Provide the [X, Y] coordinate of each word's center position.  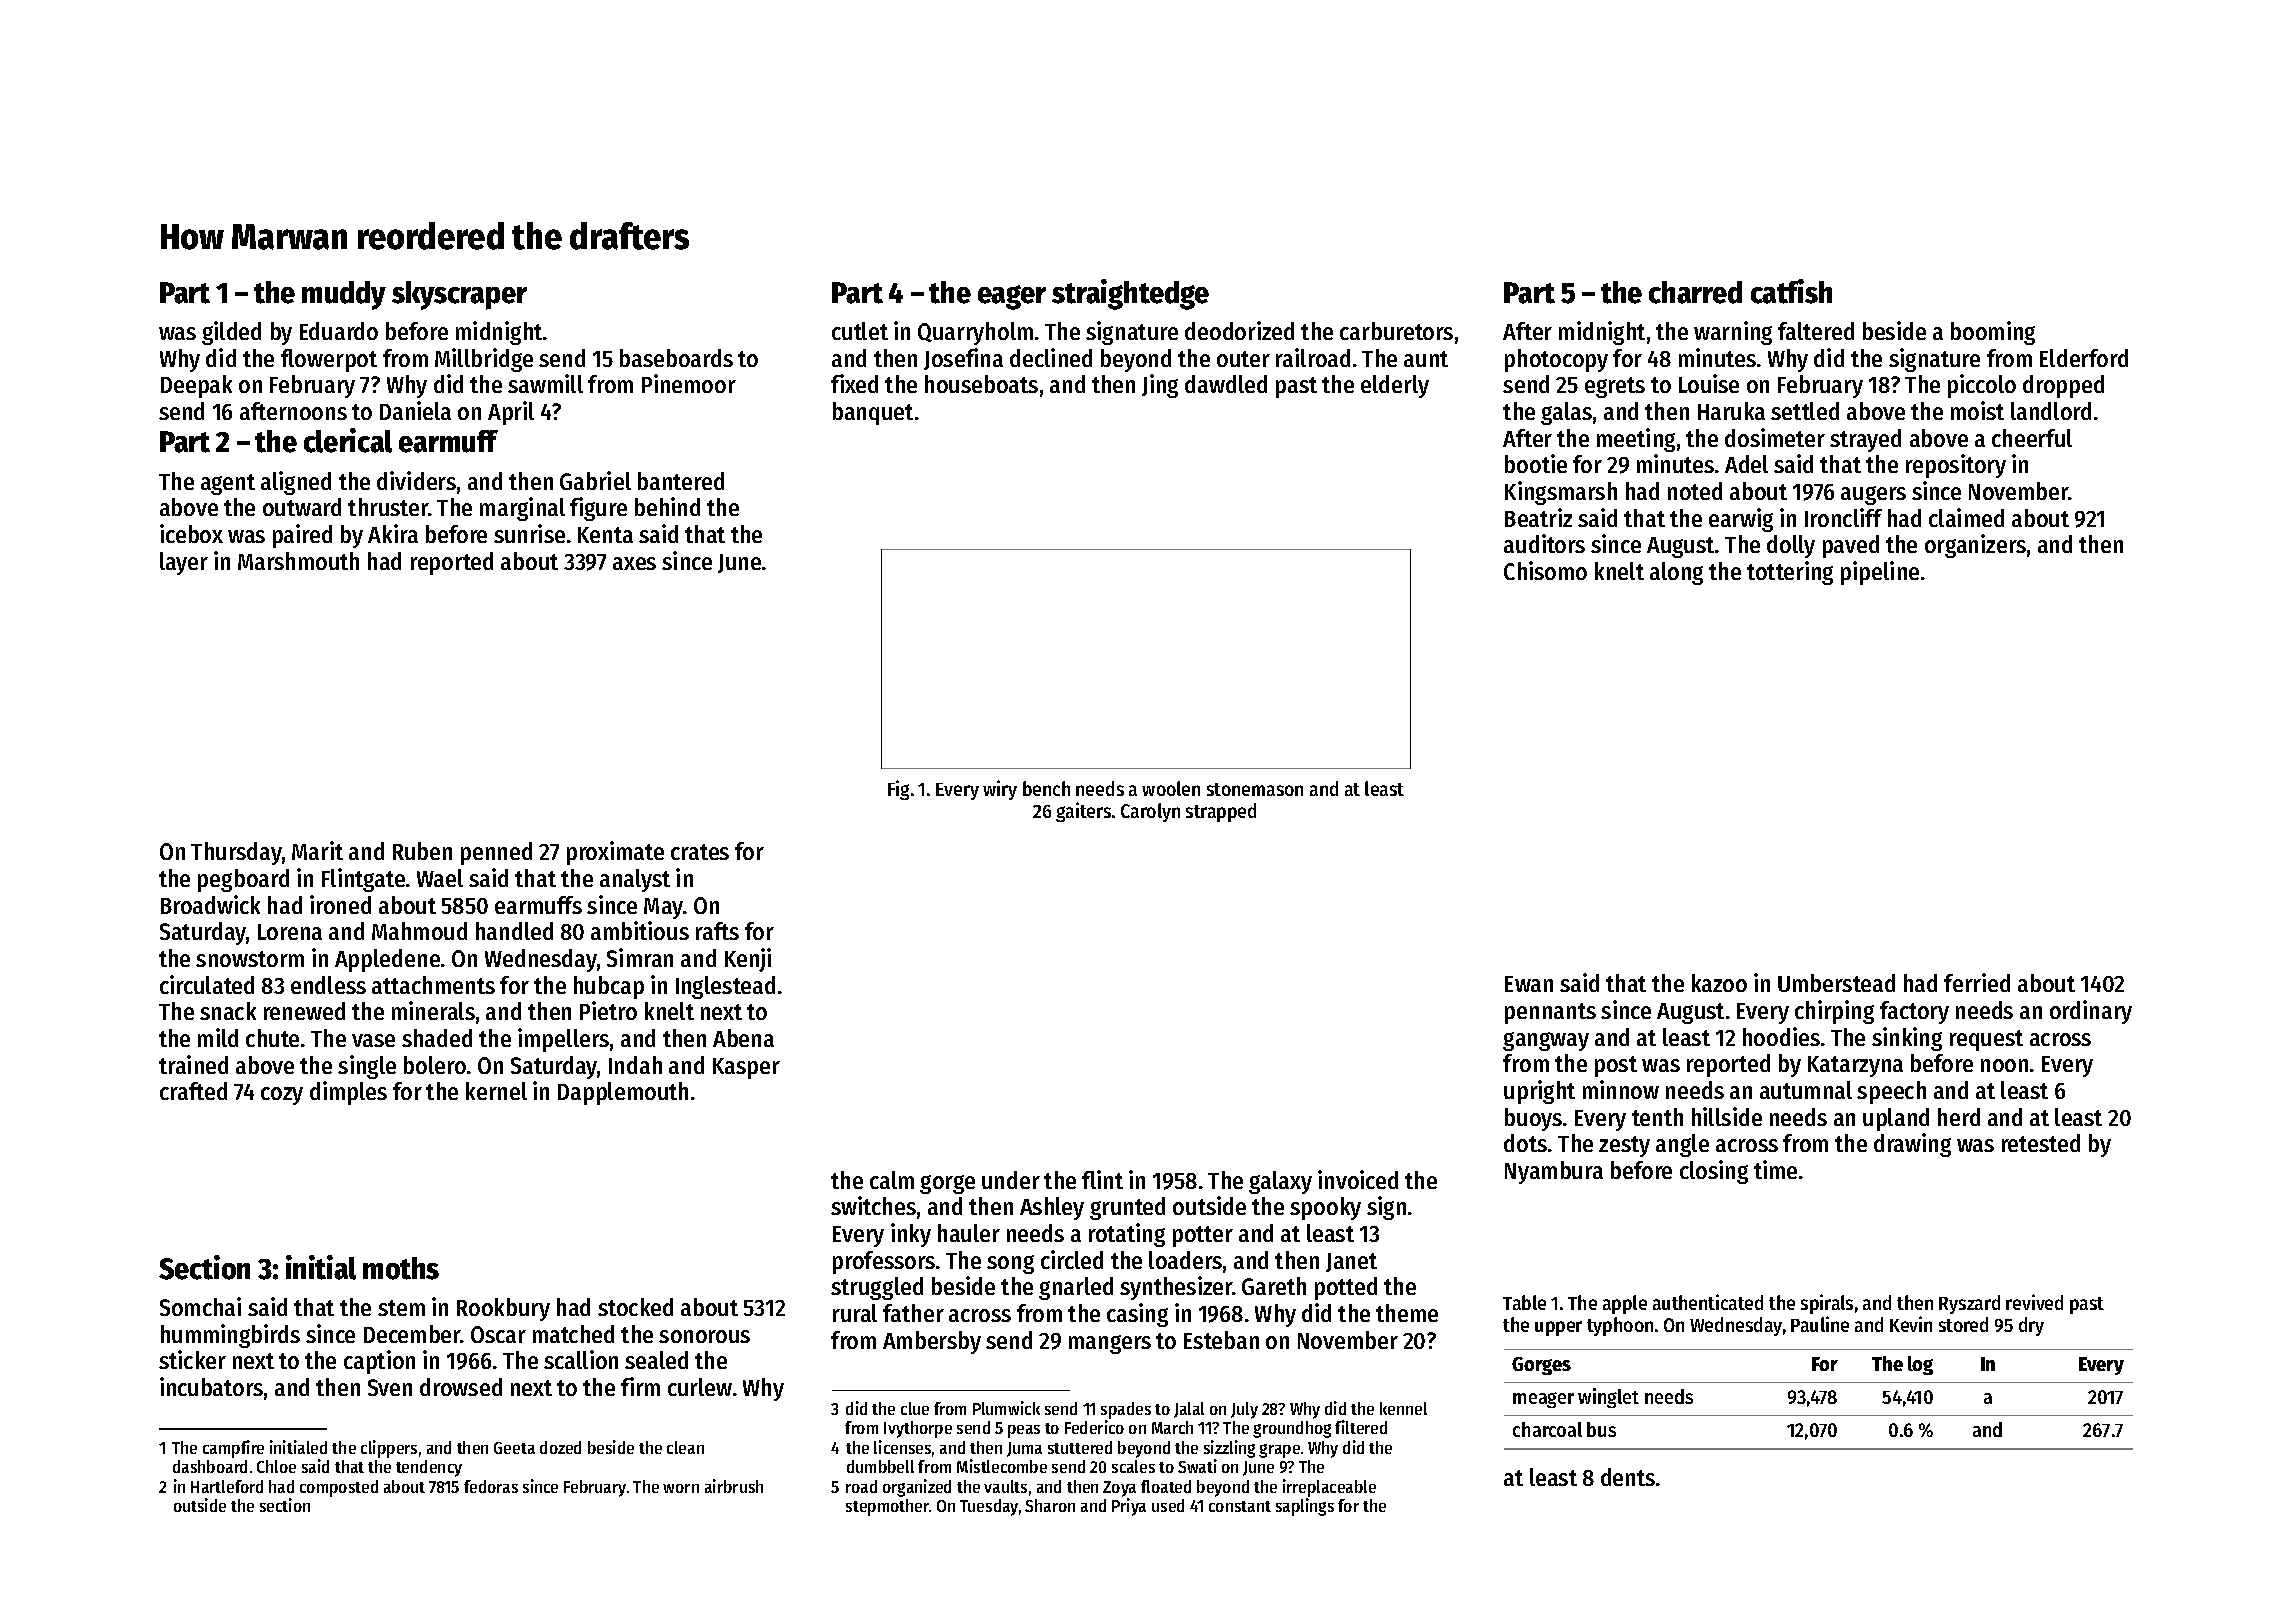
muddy [344, 295]
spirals [1827, 1304]
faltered [1816, 331]
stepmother [887, 1507]
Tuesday [989, 1507]
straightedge [1130, 294]
